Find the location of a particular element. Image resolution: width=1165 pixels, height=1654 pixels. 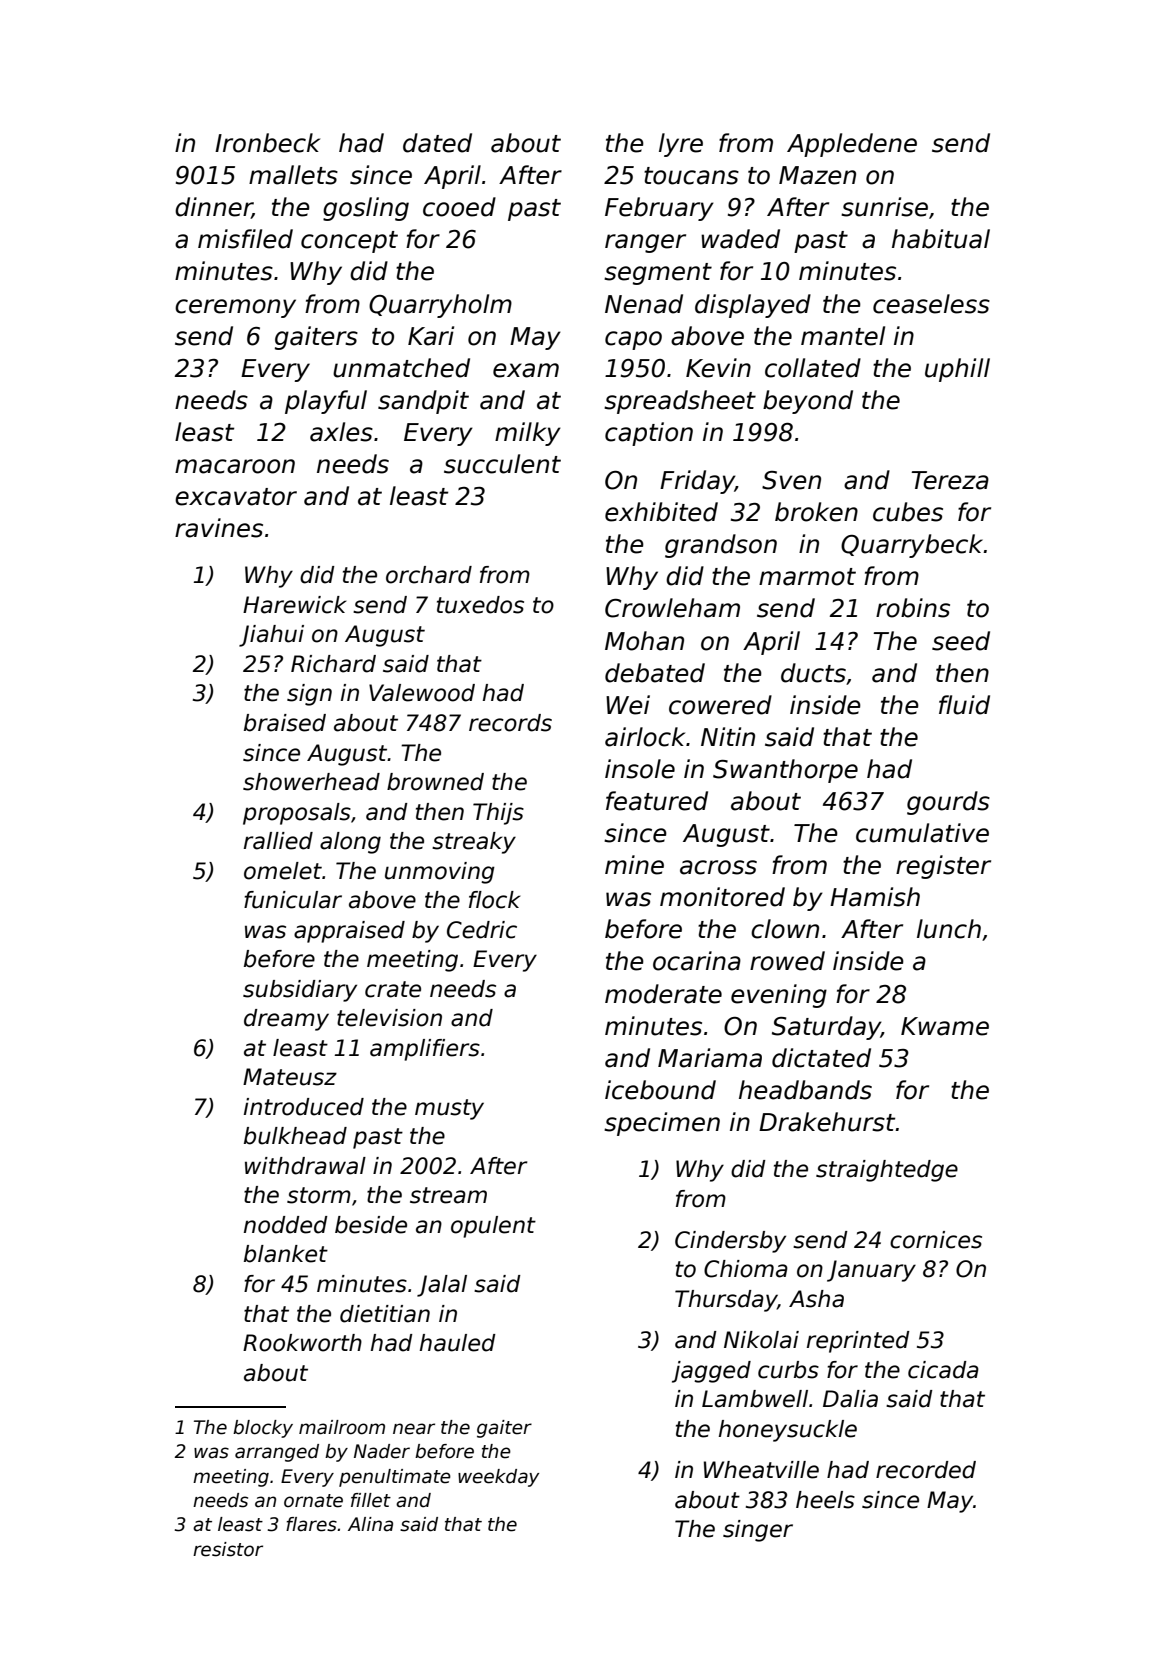

fluid is located at coordinates (964, 705).
